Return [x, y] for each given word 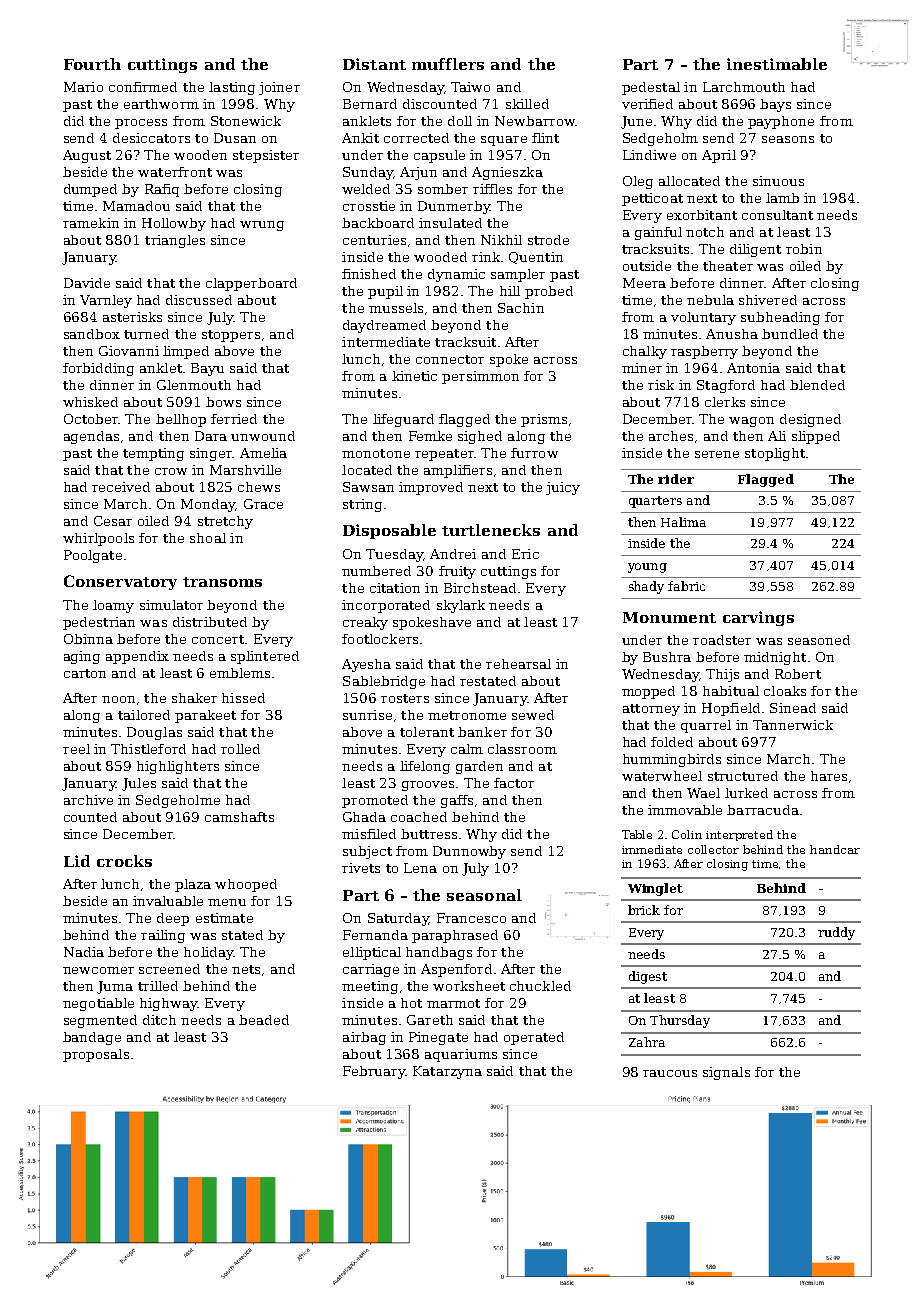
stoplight [775, 454]
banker [482, 732]
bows [223, 402]
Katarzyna [447, 1072]
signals [726, 1073]
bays [775, 105]
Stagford [726, 386]
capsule [439, 156]
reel [76, 749]
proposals [96, 1055]
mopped [648, 692]
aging [82, 657]
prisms [544, 420]
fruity [457, 572]
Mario [83, 87]
